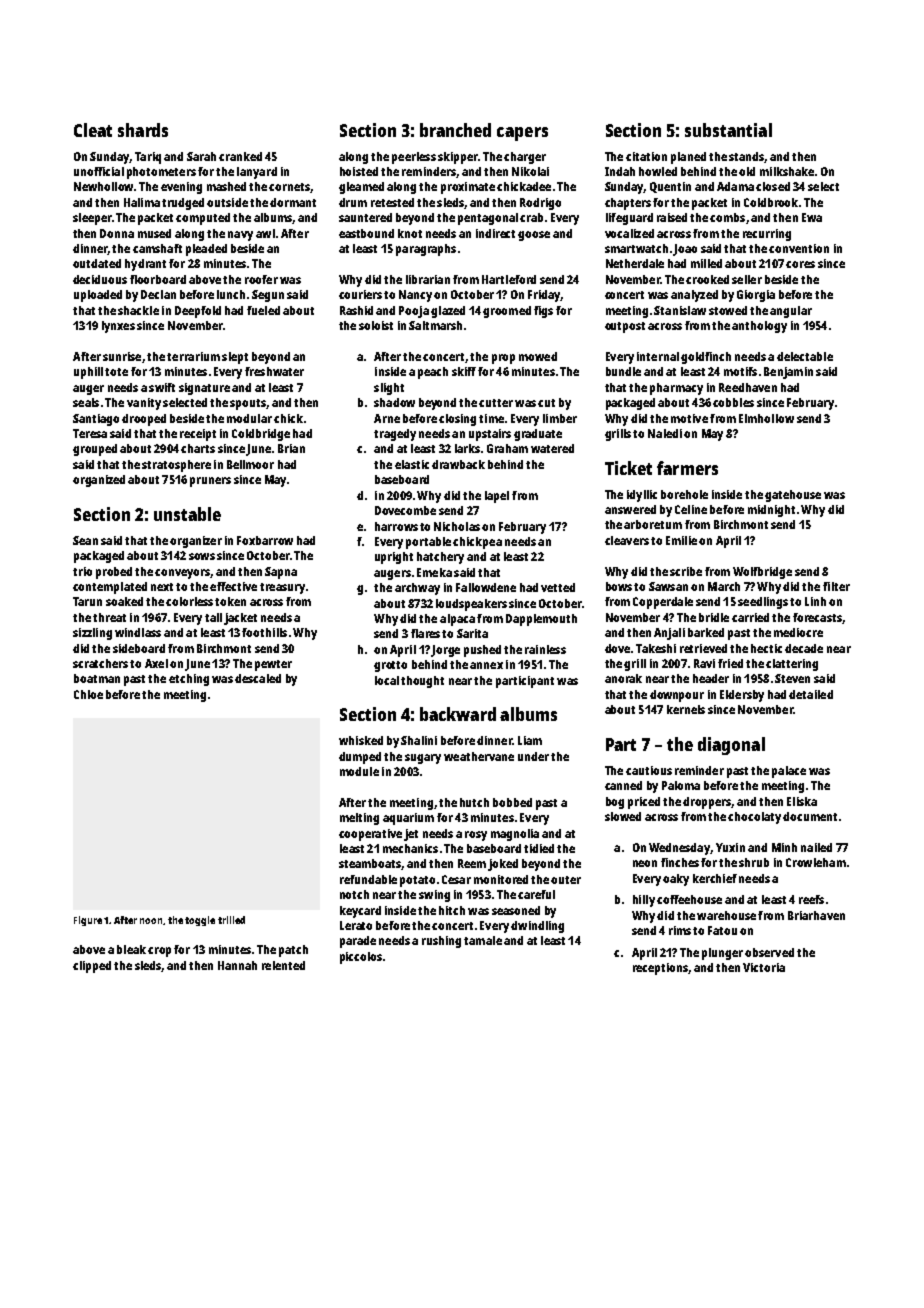 The image size is (924, 1308). What do you see at coordinates (359, 819) in the image?
I see `melting` at bounding box center [359, 819].
